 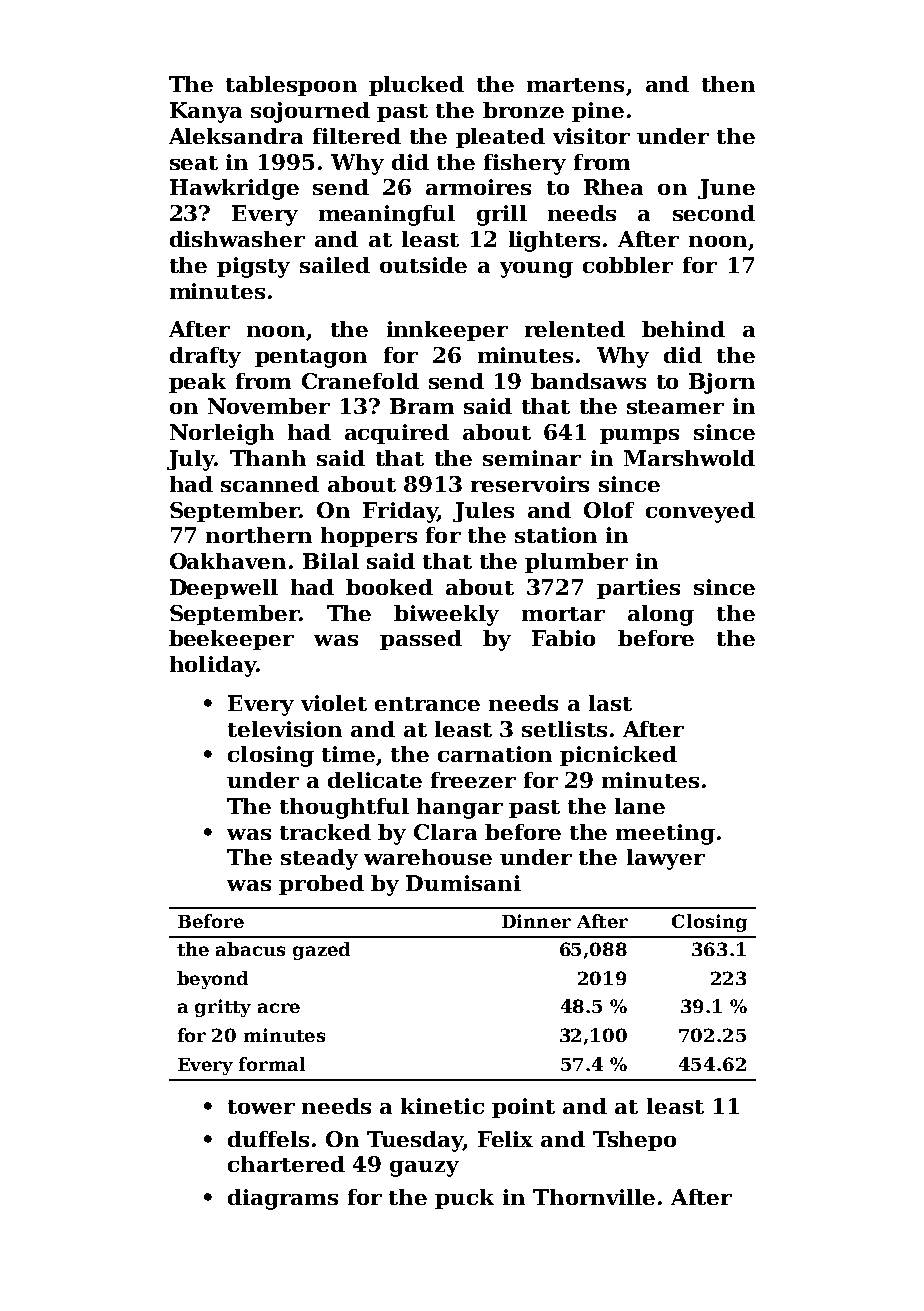 What do you see at coordinates (610, 703) in the page?
I see `last` at bounding box center [610, 703].
